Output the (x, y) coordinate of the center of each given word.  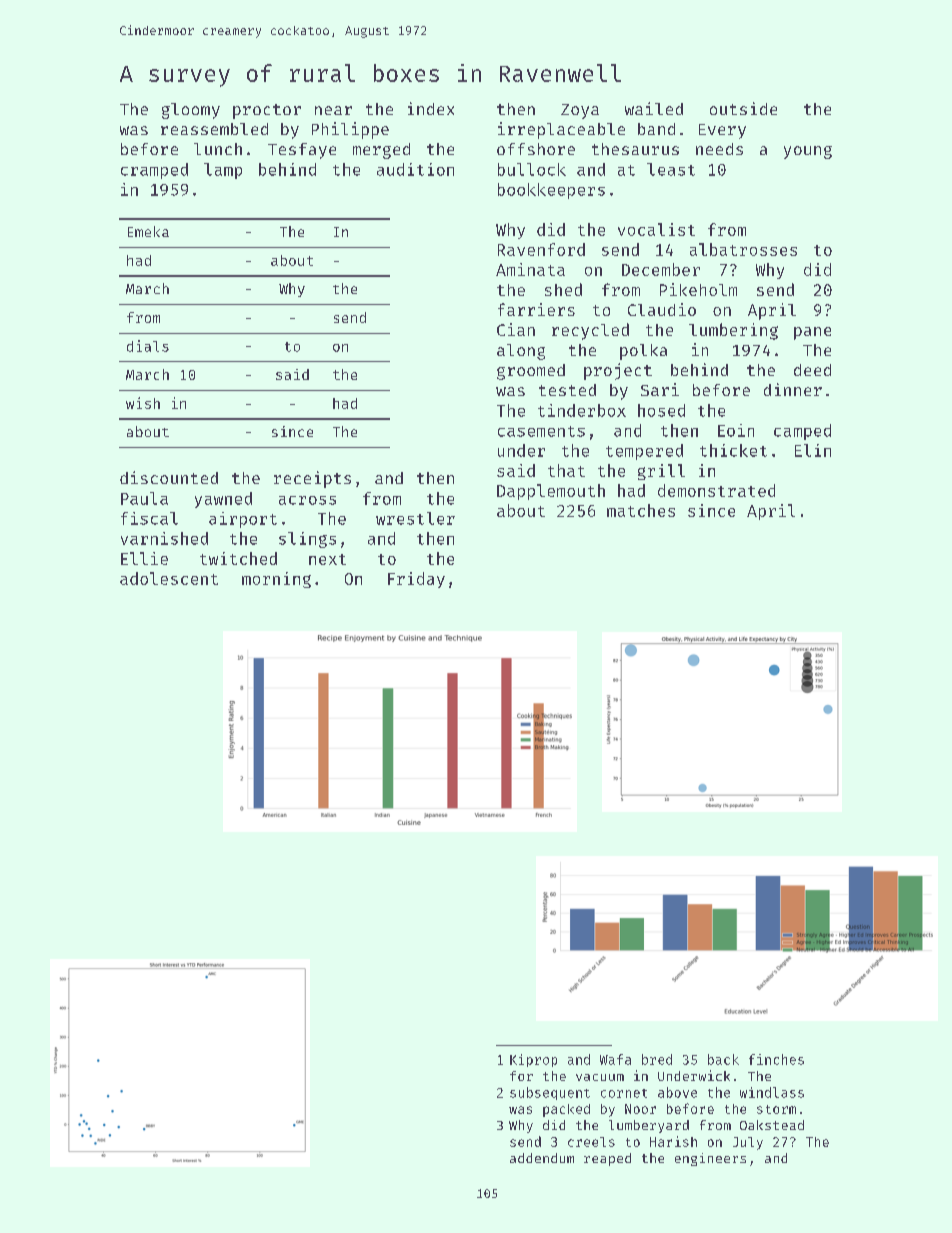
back (723, 1059)
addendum (542, 1158)
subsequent (550, 1093)
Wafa (615, 1059)
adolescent (169, 578)
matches (641, 510)
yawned (223, 500)
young (808, 152)
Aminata (530, 269)
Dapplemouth (551, 492)
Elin (813, 450)
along (521, 352)
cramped (154, 171)
